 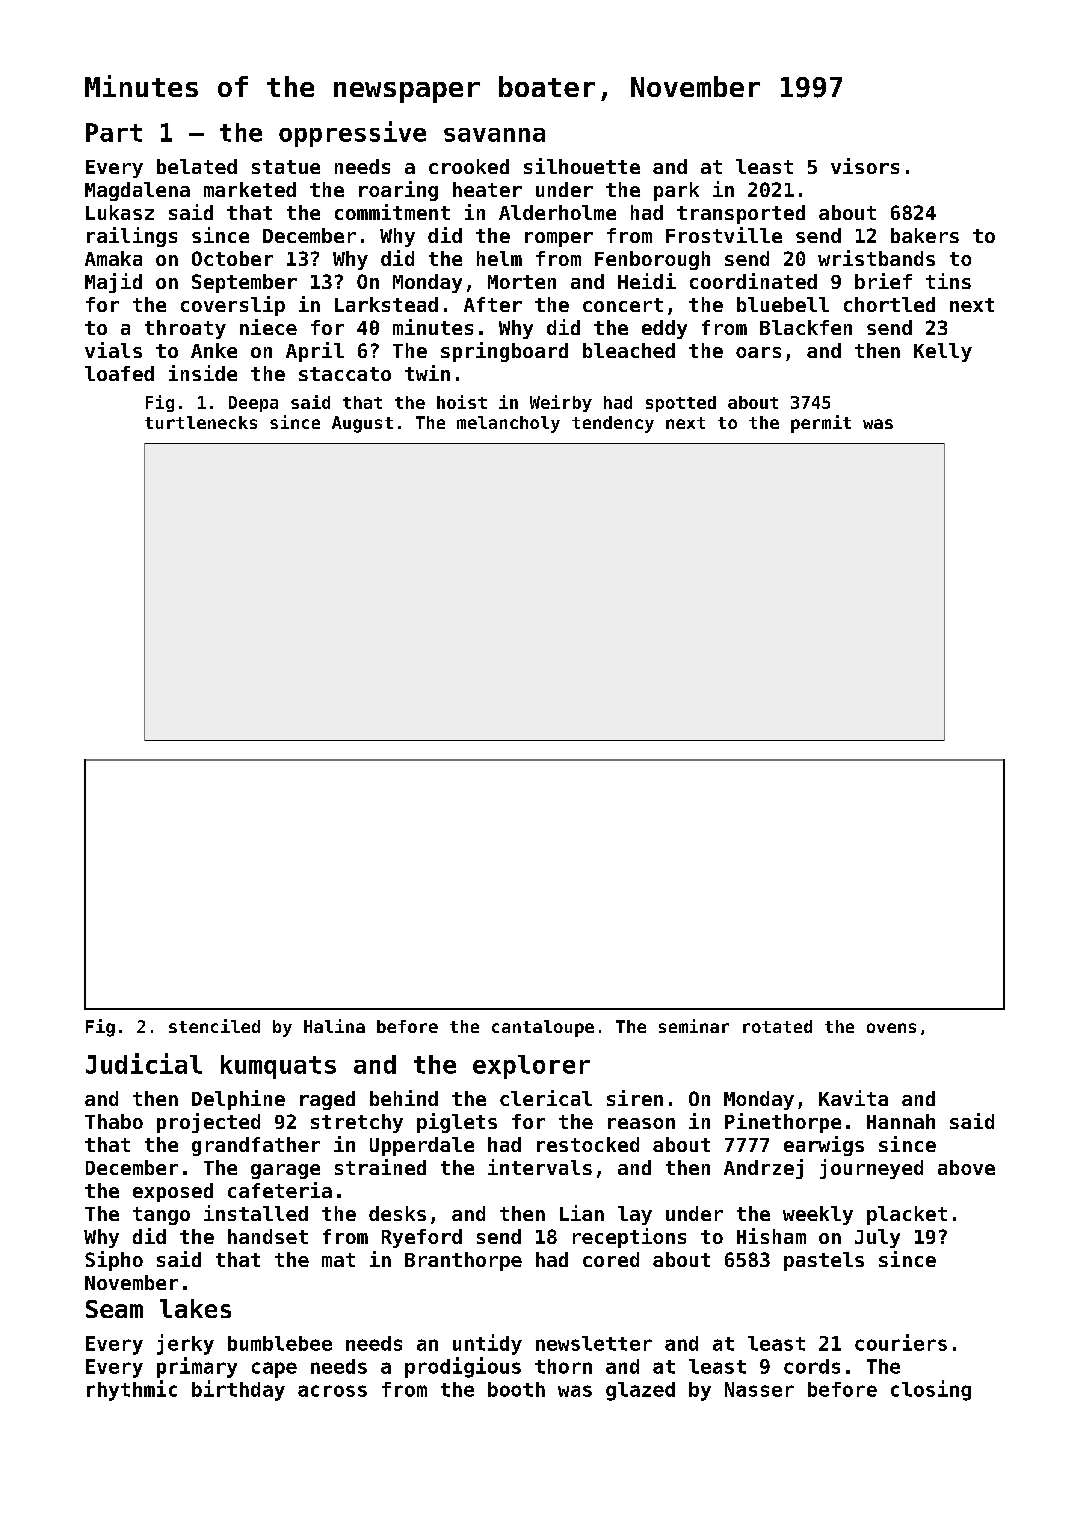 I want to click on stenciled, so click(x=214, y=1026).
